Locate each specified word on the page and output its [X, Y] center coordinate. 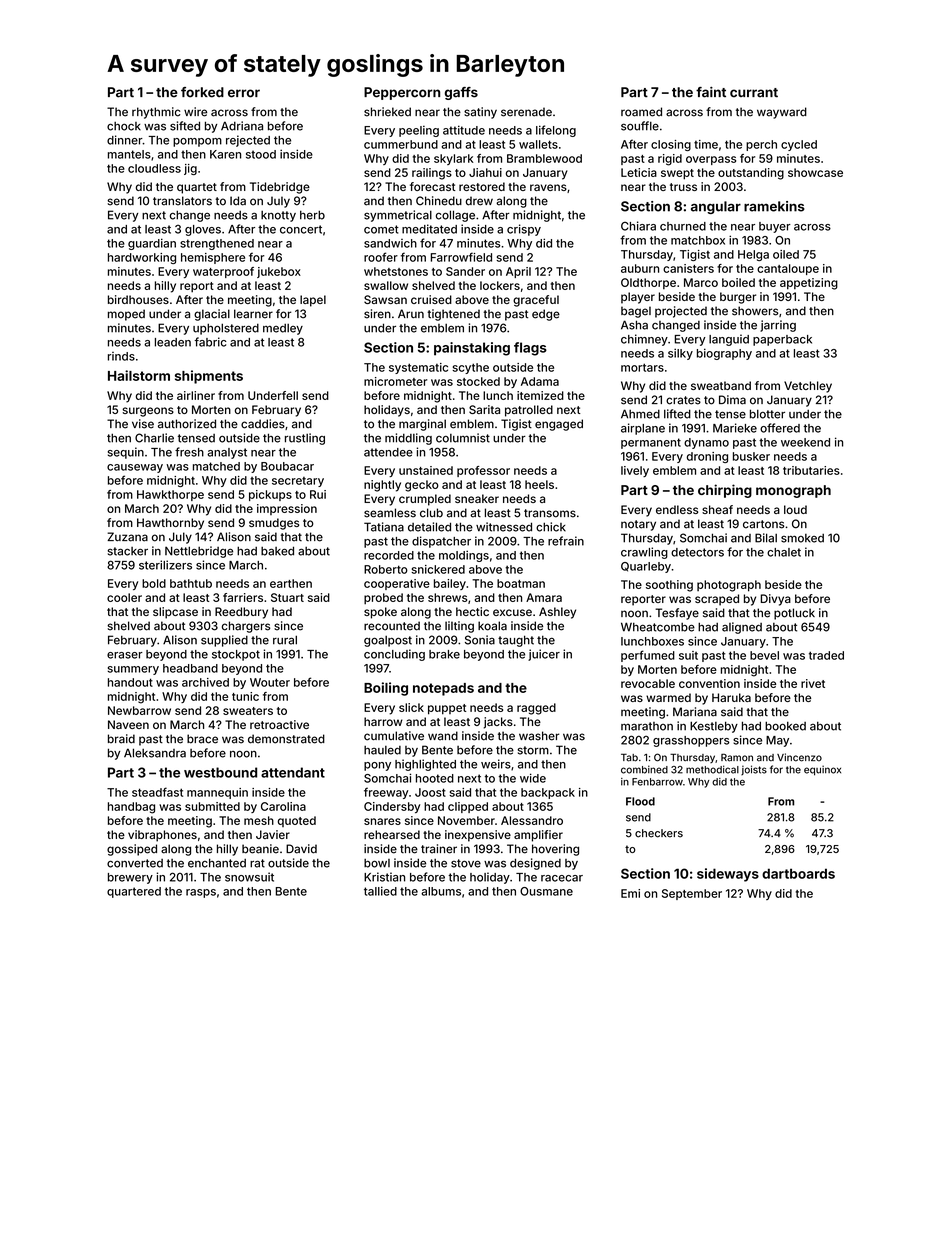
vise [143, 424]
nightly [382, 486]
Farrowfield [461, 257]
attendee [388, 452]
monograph [793, 491]
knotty [278, 216]
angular [716, 207]
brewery [130, 878]
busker [751, 456]
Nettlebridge [199, 552]
